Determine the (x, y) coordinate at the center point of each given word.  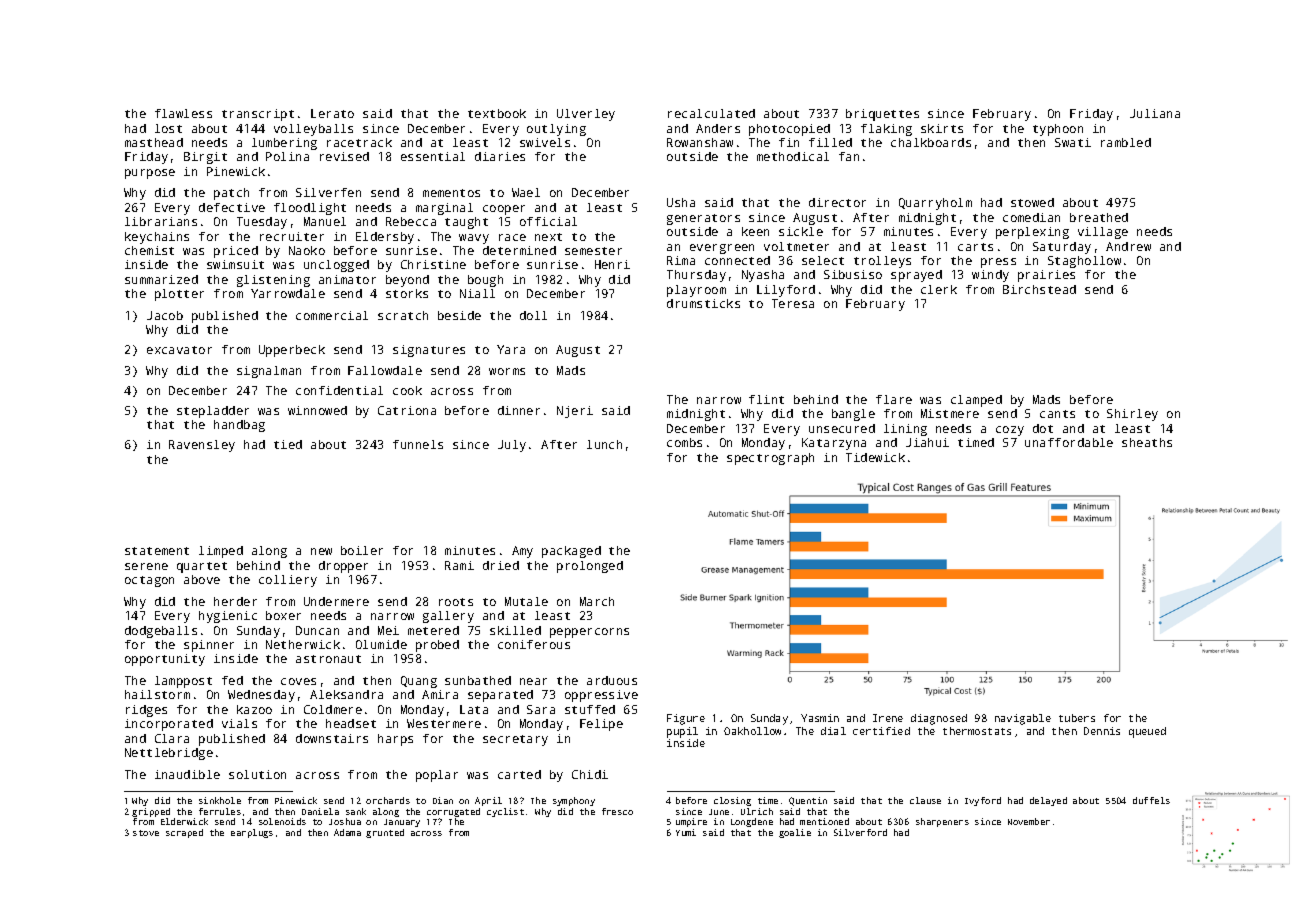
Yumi (686, 832)
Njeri (575, 412)
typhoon (1058, 130)
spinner (209, 646)
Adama (347, 832)
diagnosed (939, 719)
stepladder (213, 412)
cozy (1010, 431)
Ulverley (586, 115)
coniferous (534, 644)
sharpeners (942, 822)
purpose (150, 174)
